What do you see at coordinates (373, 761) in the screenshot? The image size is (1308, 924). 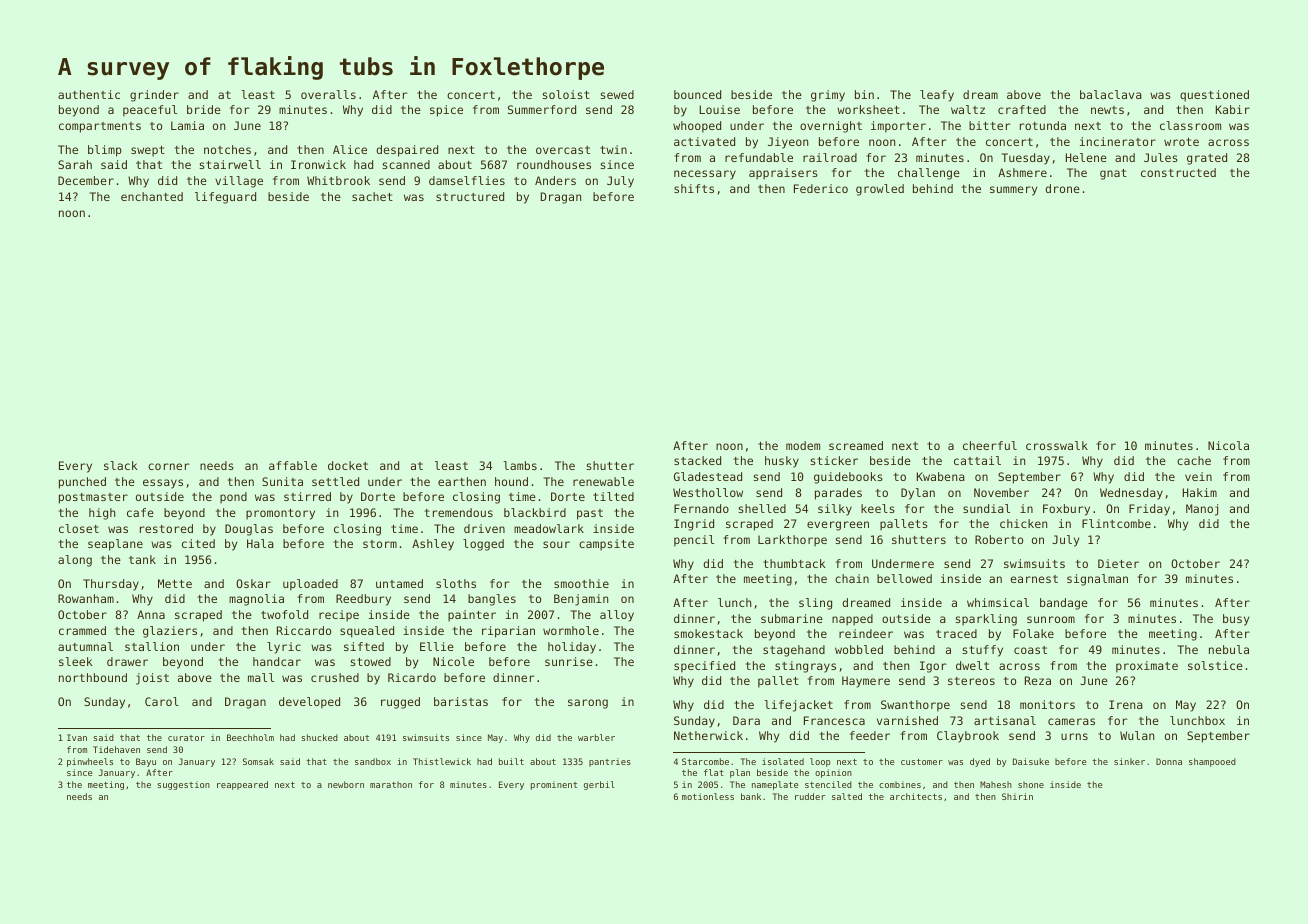 I see `sandbox` at bounding box center [373, 761].
